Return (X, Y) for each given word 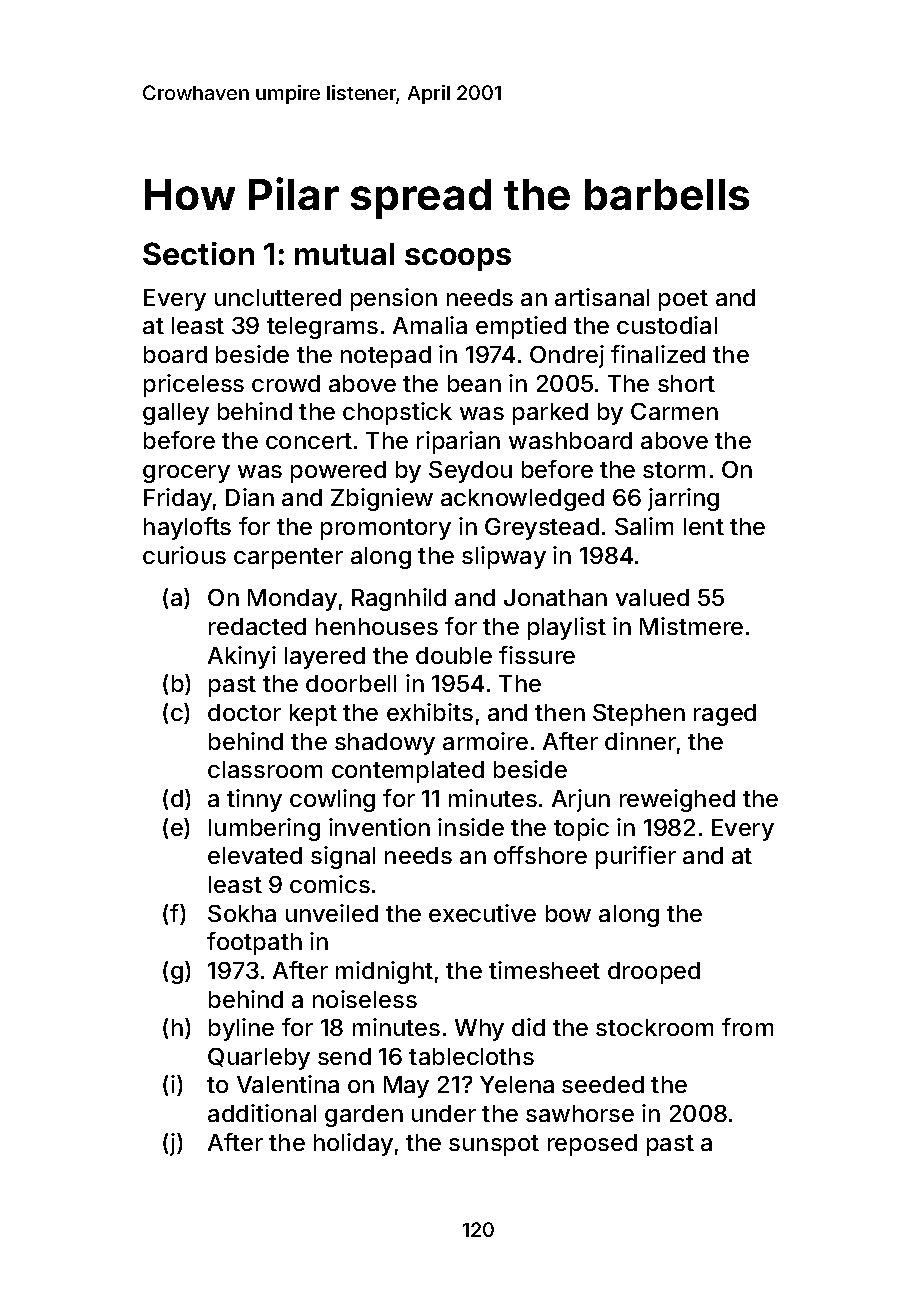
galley (176, 414)
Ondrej (567, 356)
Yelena (517, 1084)
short (686, 383)
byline (241, 1029)
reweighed (677, 800)
